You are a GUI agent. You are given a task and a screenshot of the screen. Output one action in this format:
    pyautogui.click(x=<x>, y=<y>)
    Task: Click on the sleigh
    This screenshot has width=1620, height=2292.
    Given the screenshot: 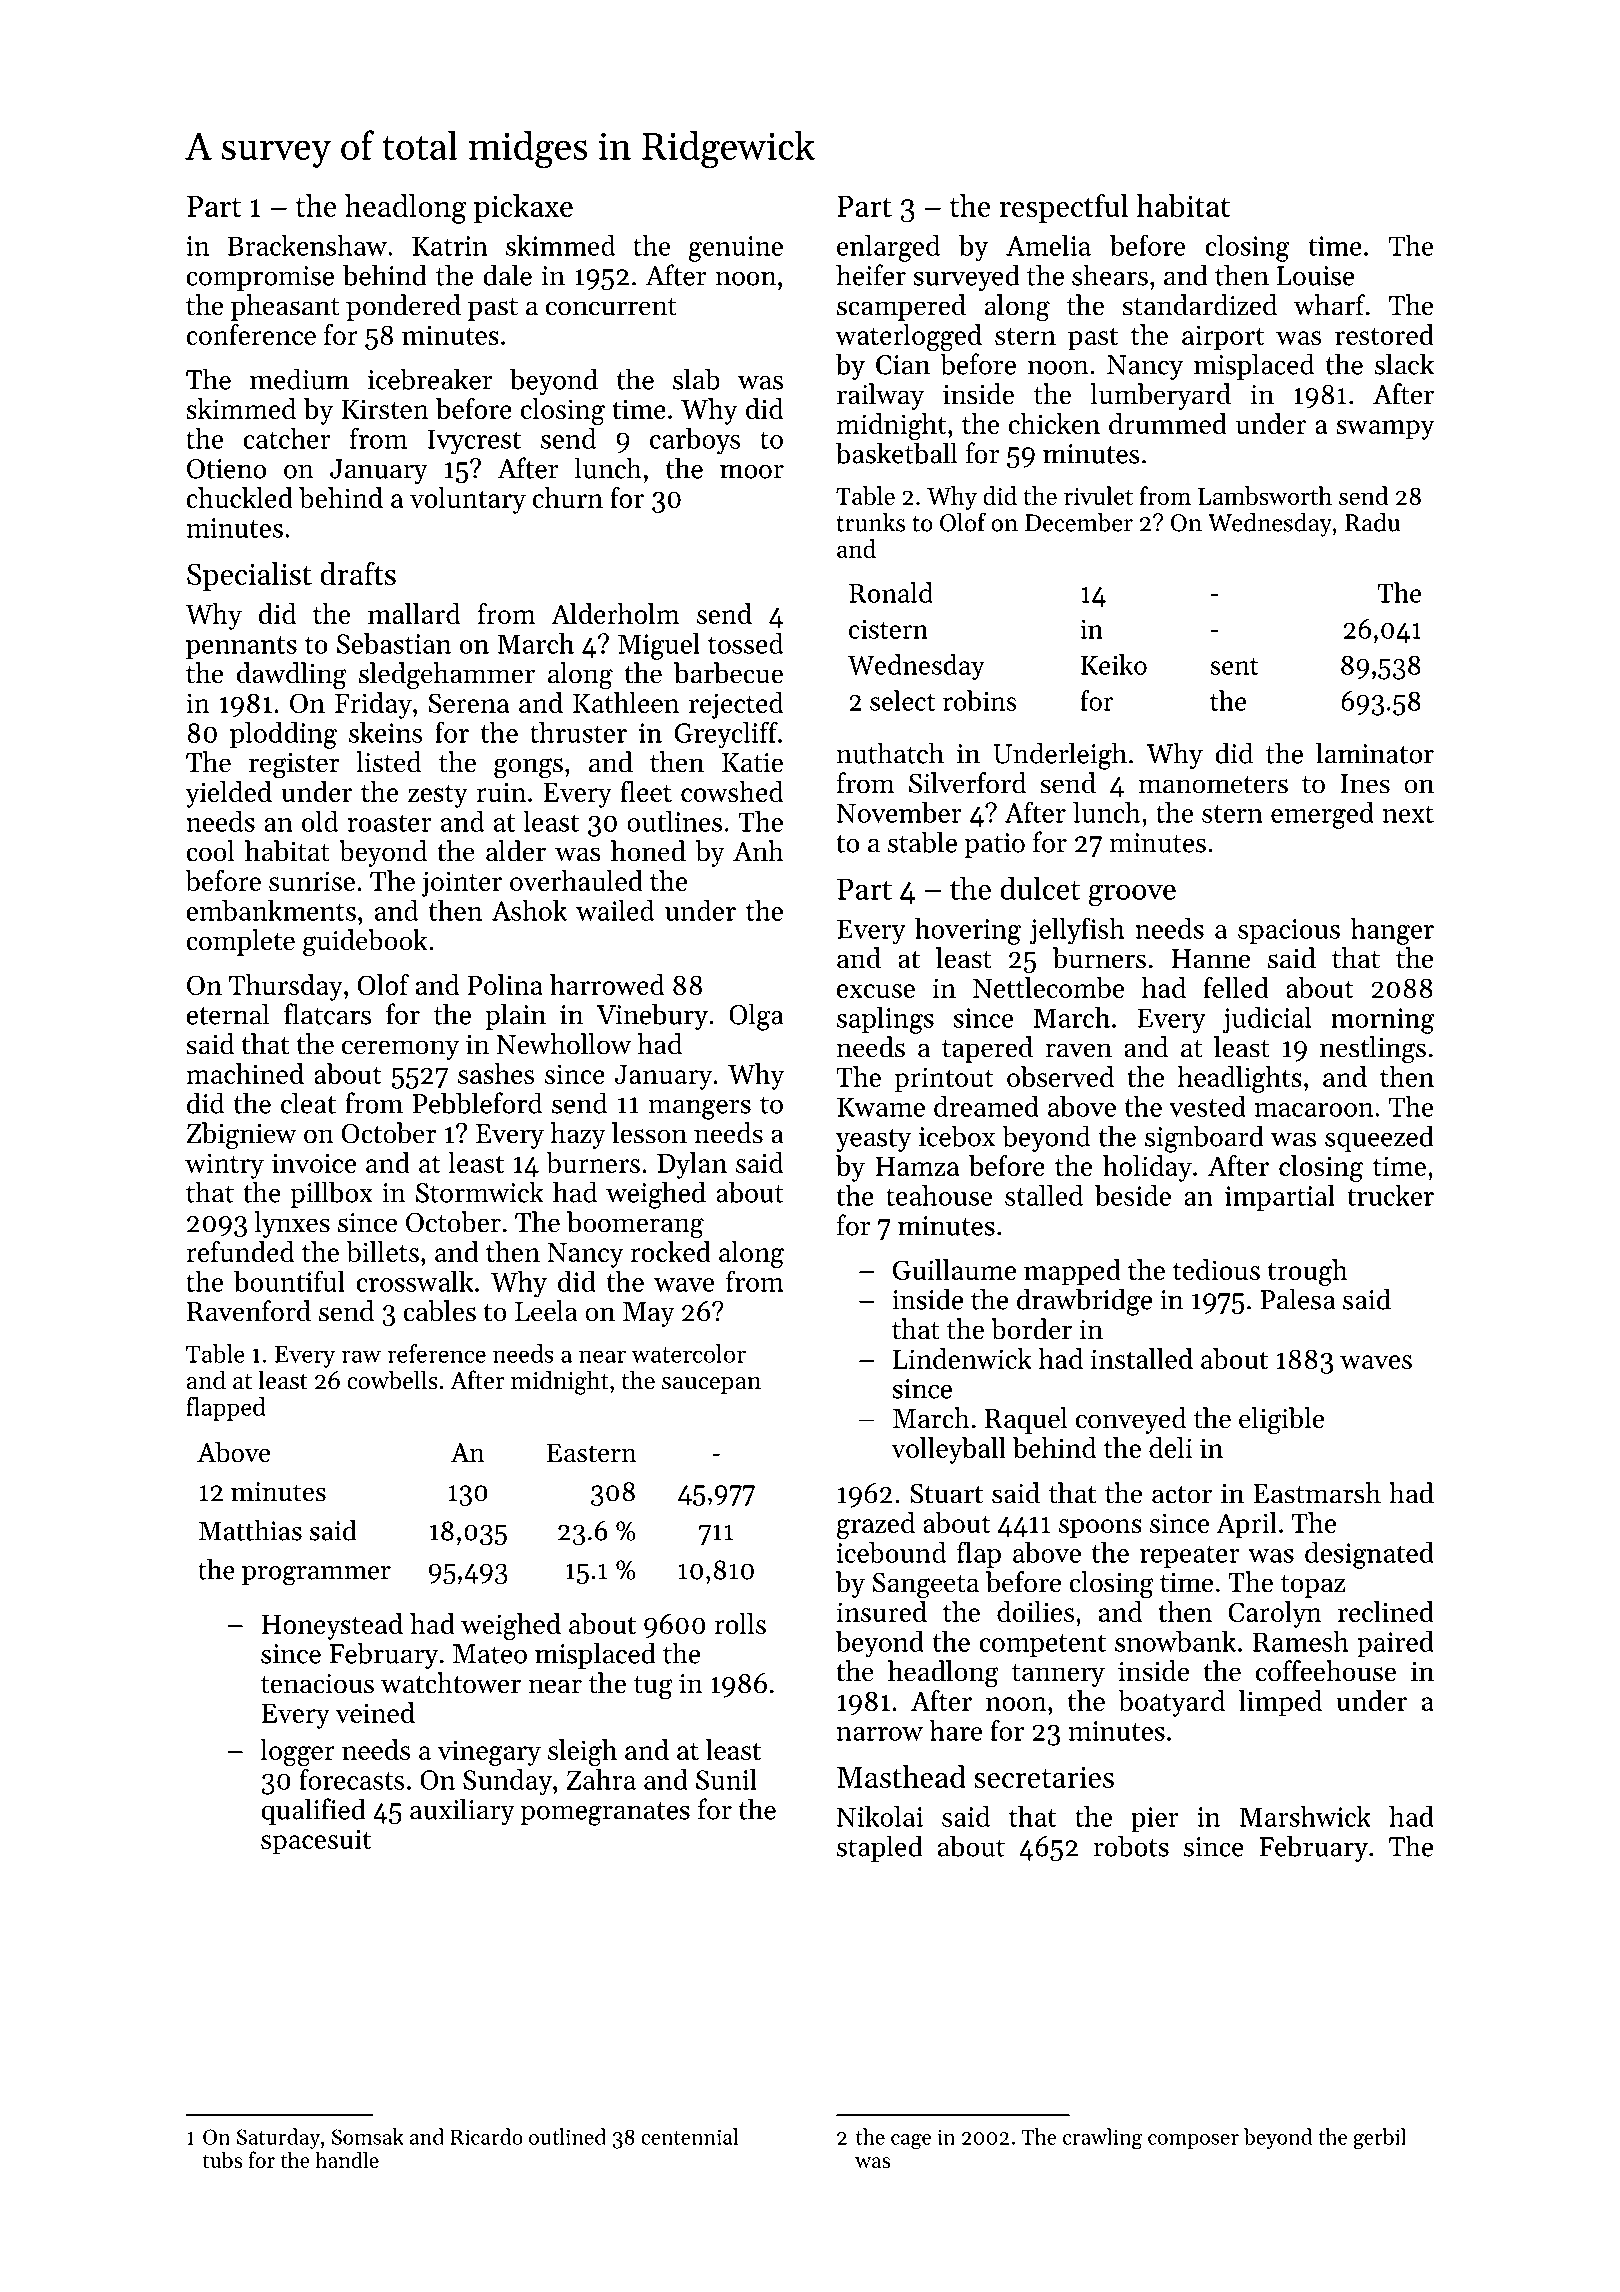 What is the action you would take?
    pyautogui.click(x=582, y=1752)
